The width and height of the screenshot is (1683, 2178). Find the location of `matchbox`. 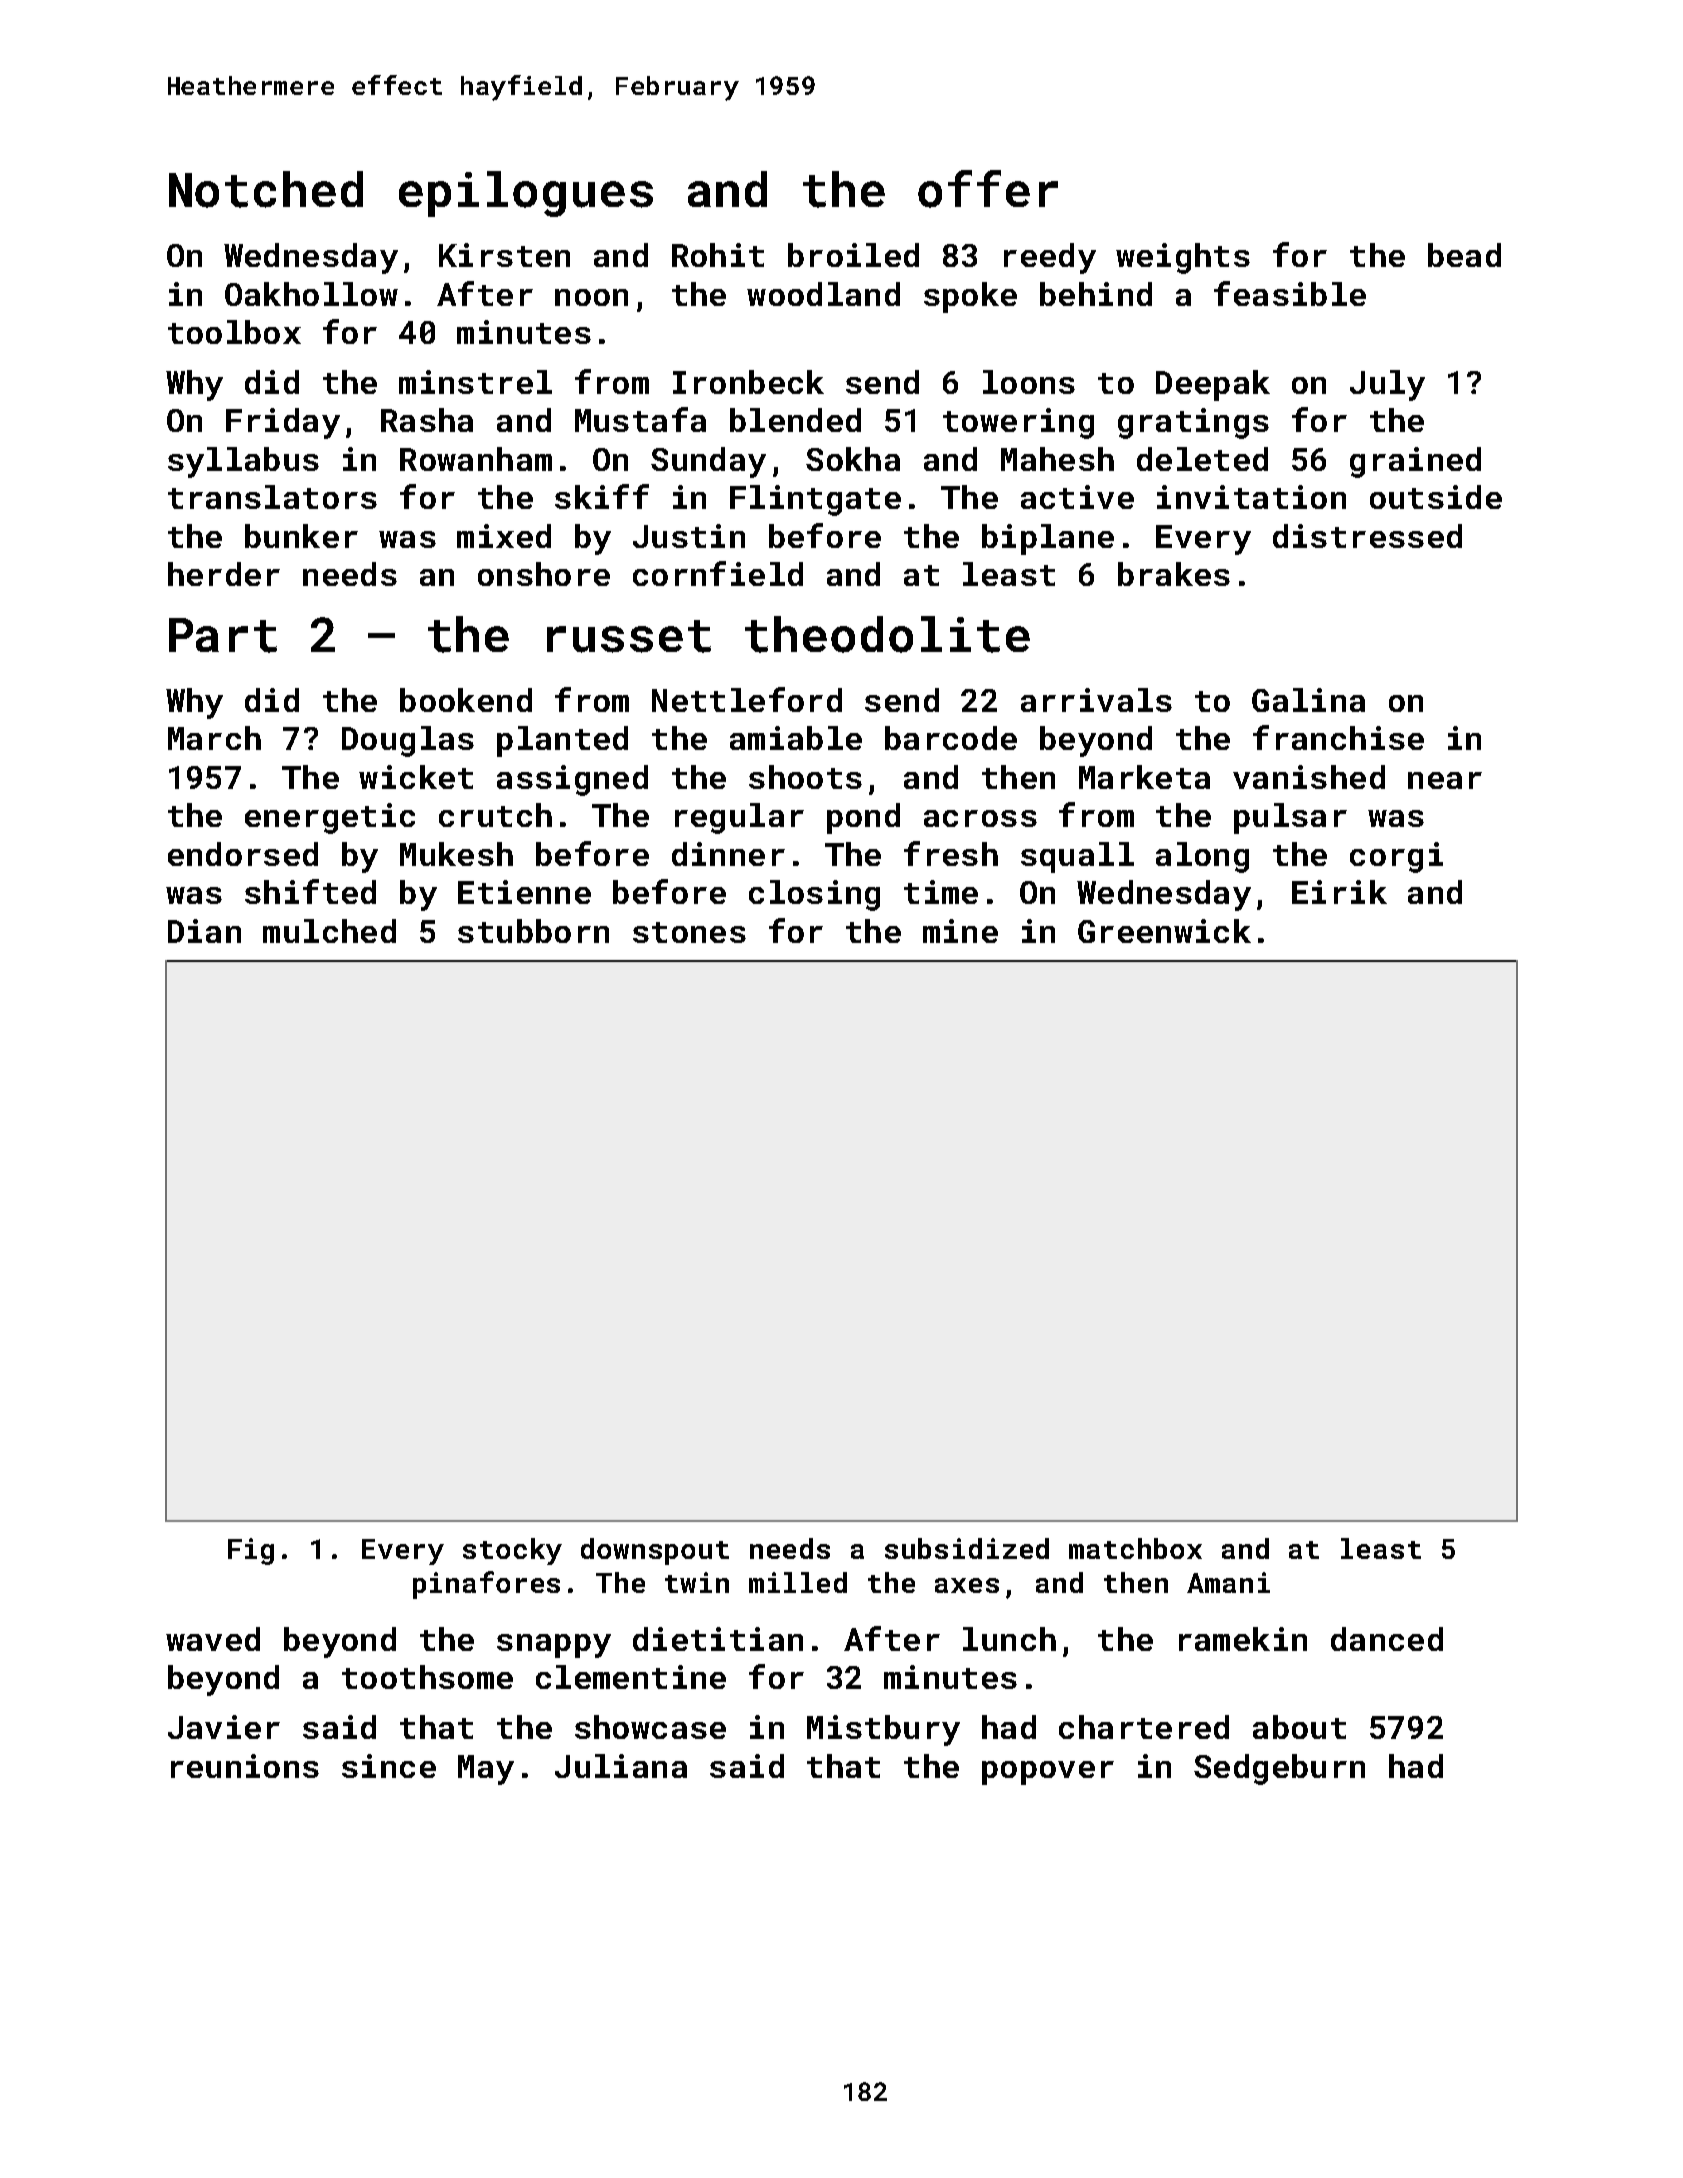

matchbox is located at coordinates (1135, 1548).
